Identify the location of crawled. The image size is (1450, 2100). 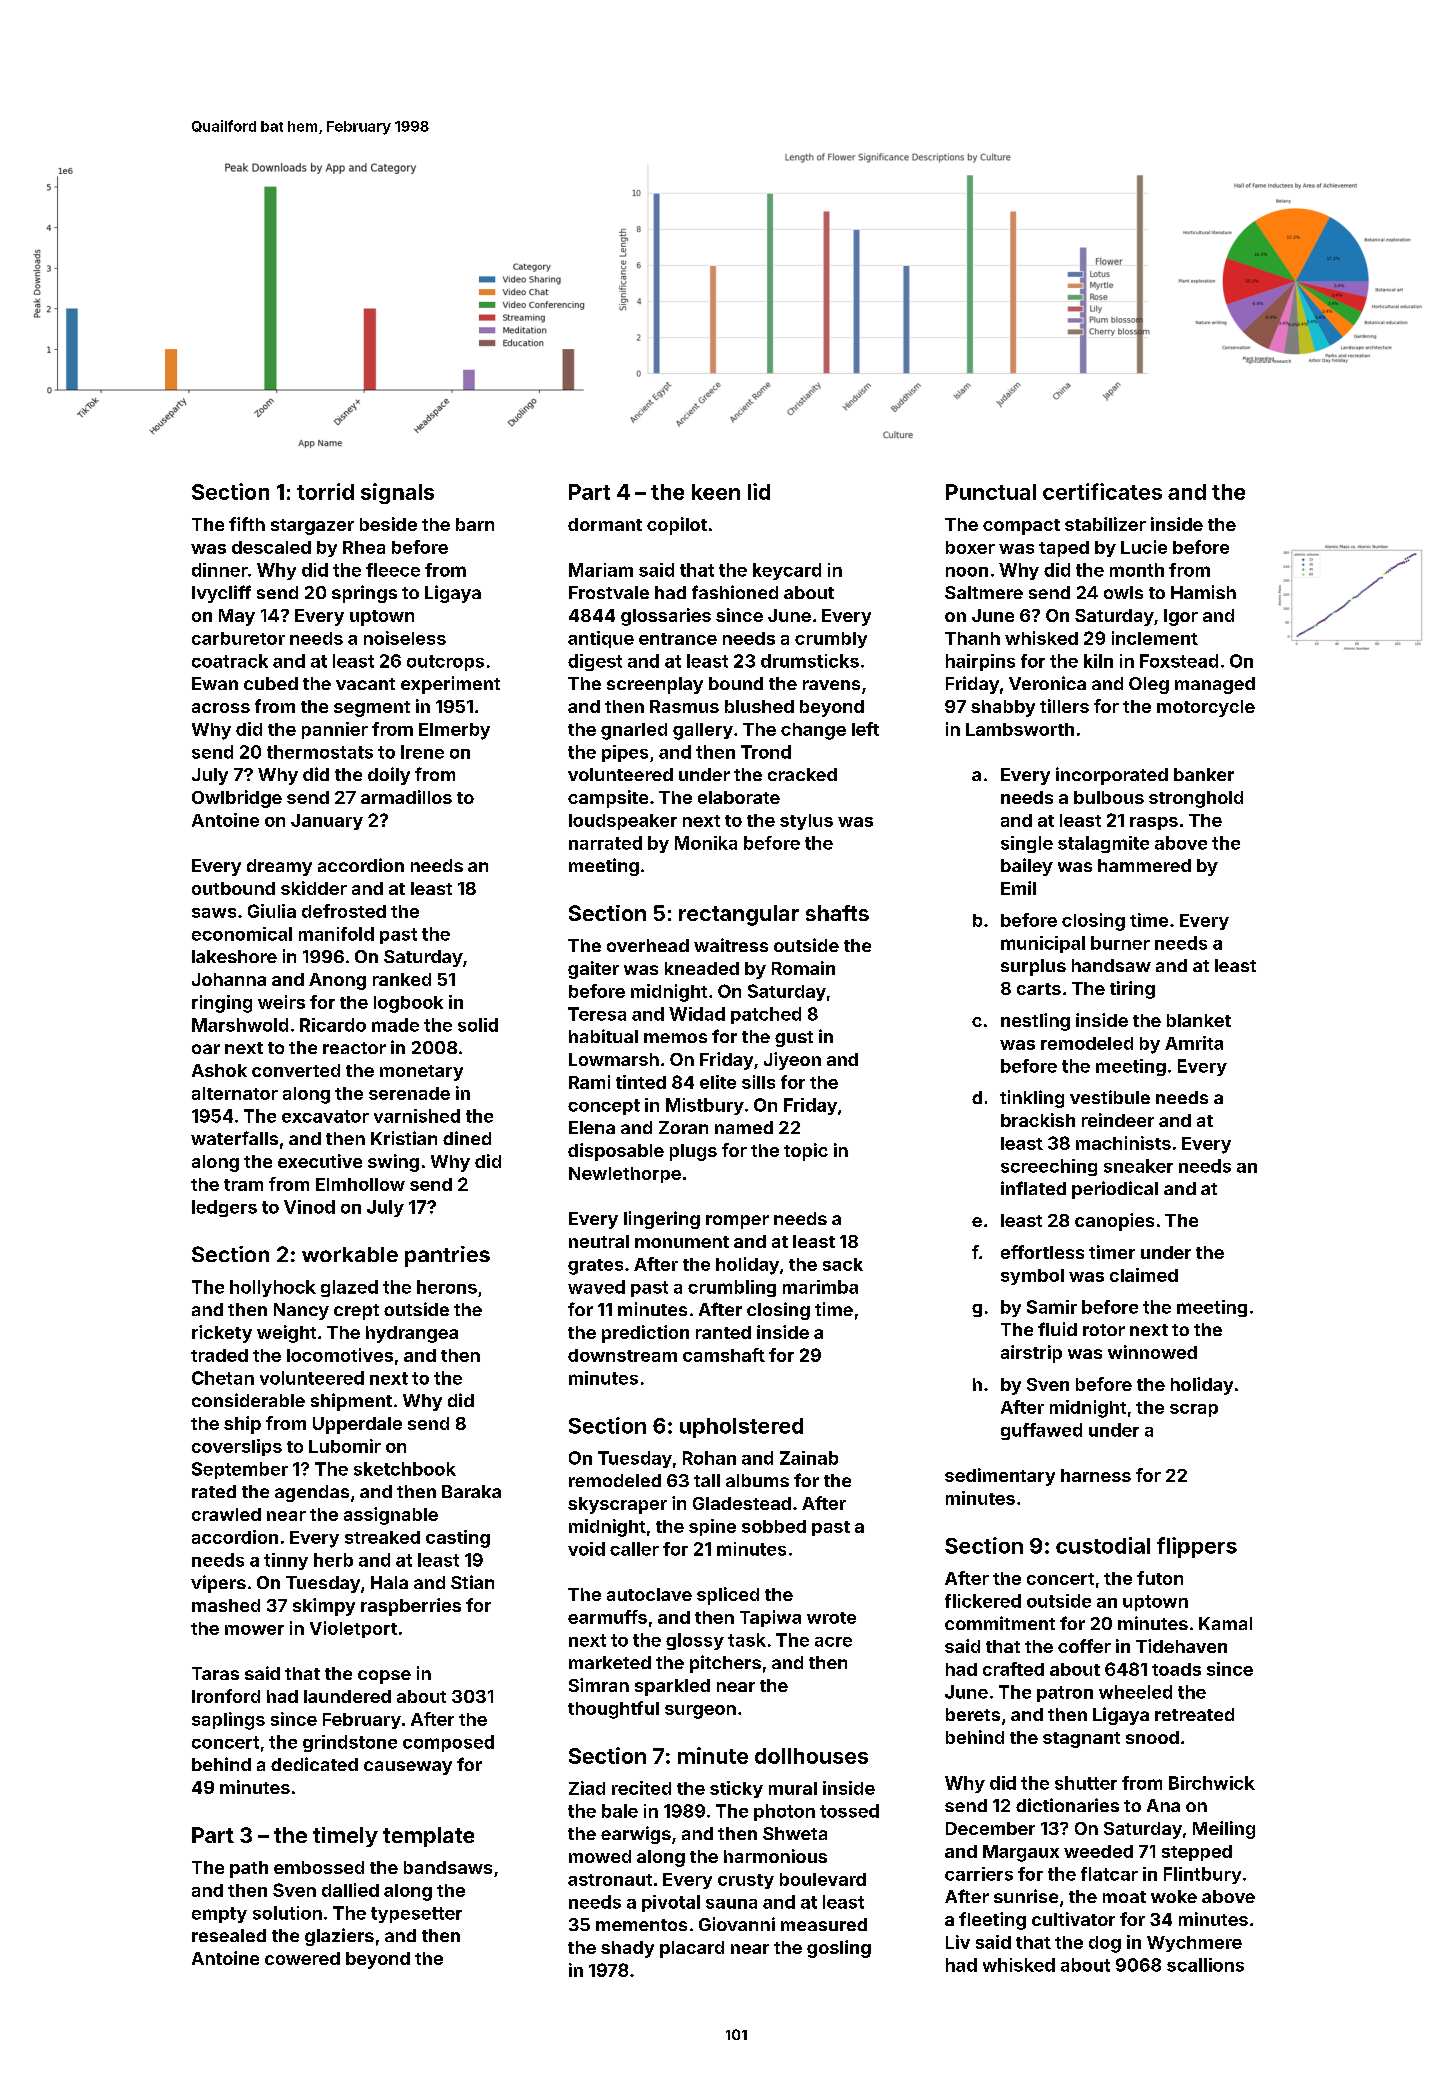
(226, 1514).
